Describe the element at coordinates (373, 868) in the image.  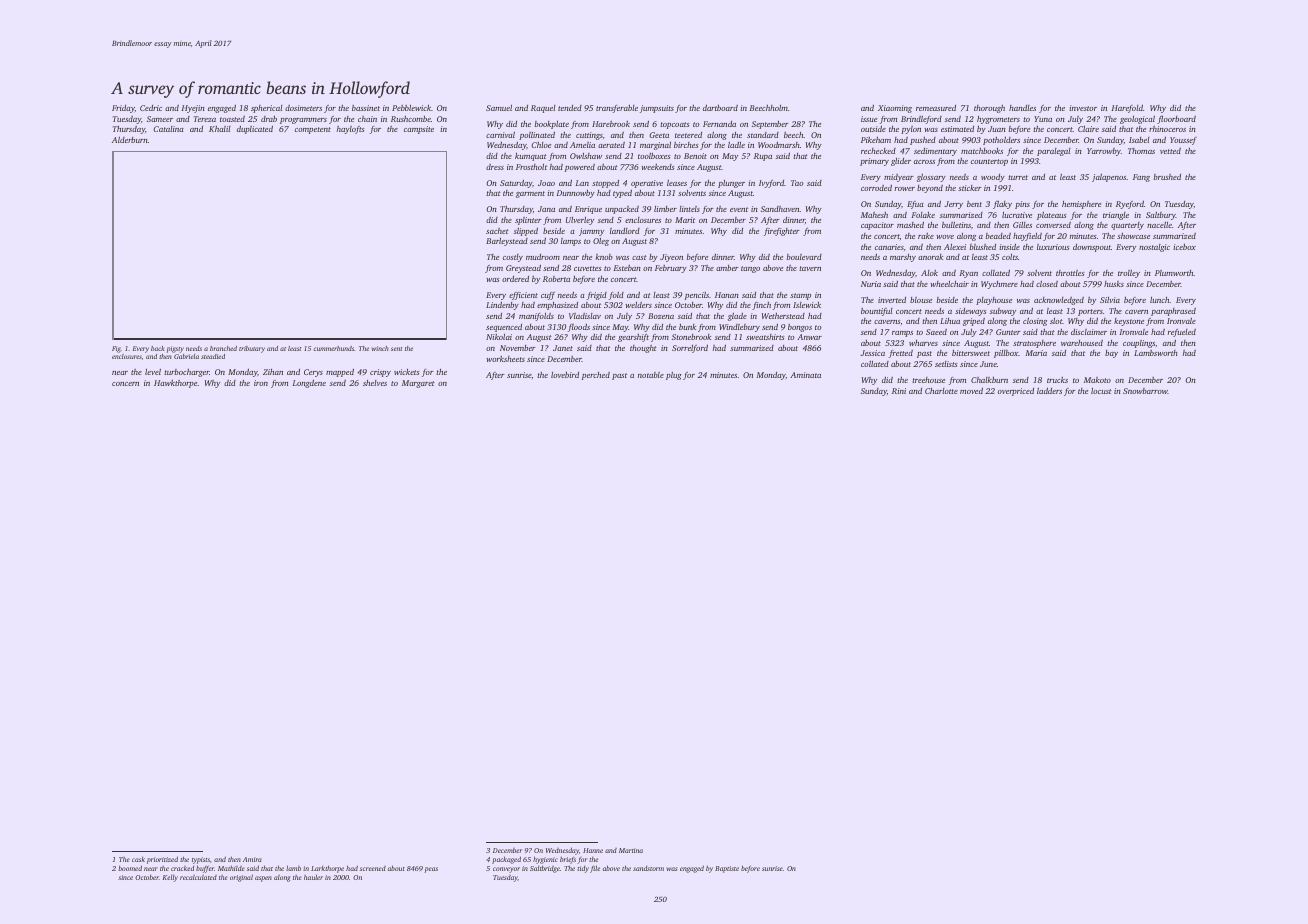
I see `screened` at that location.
